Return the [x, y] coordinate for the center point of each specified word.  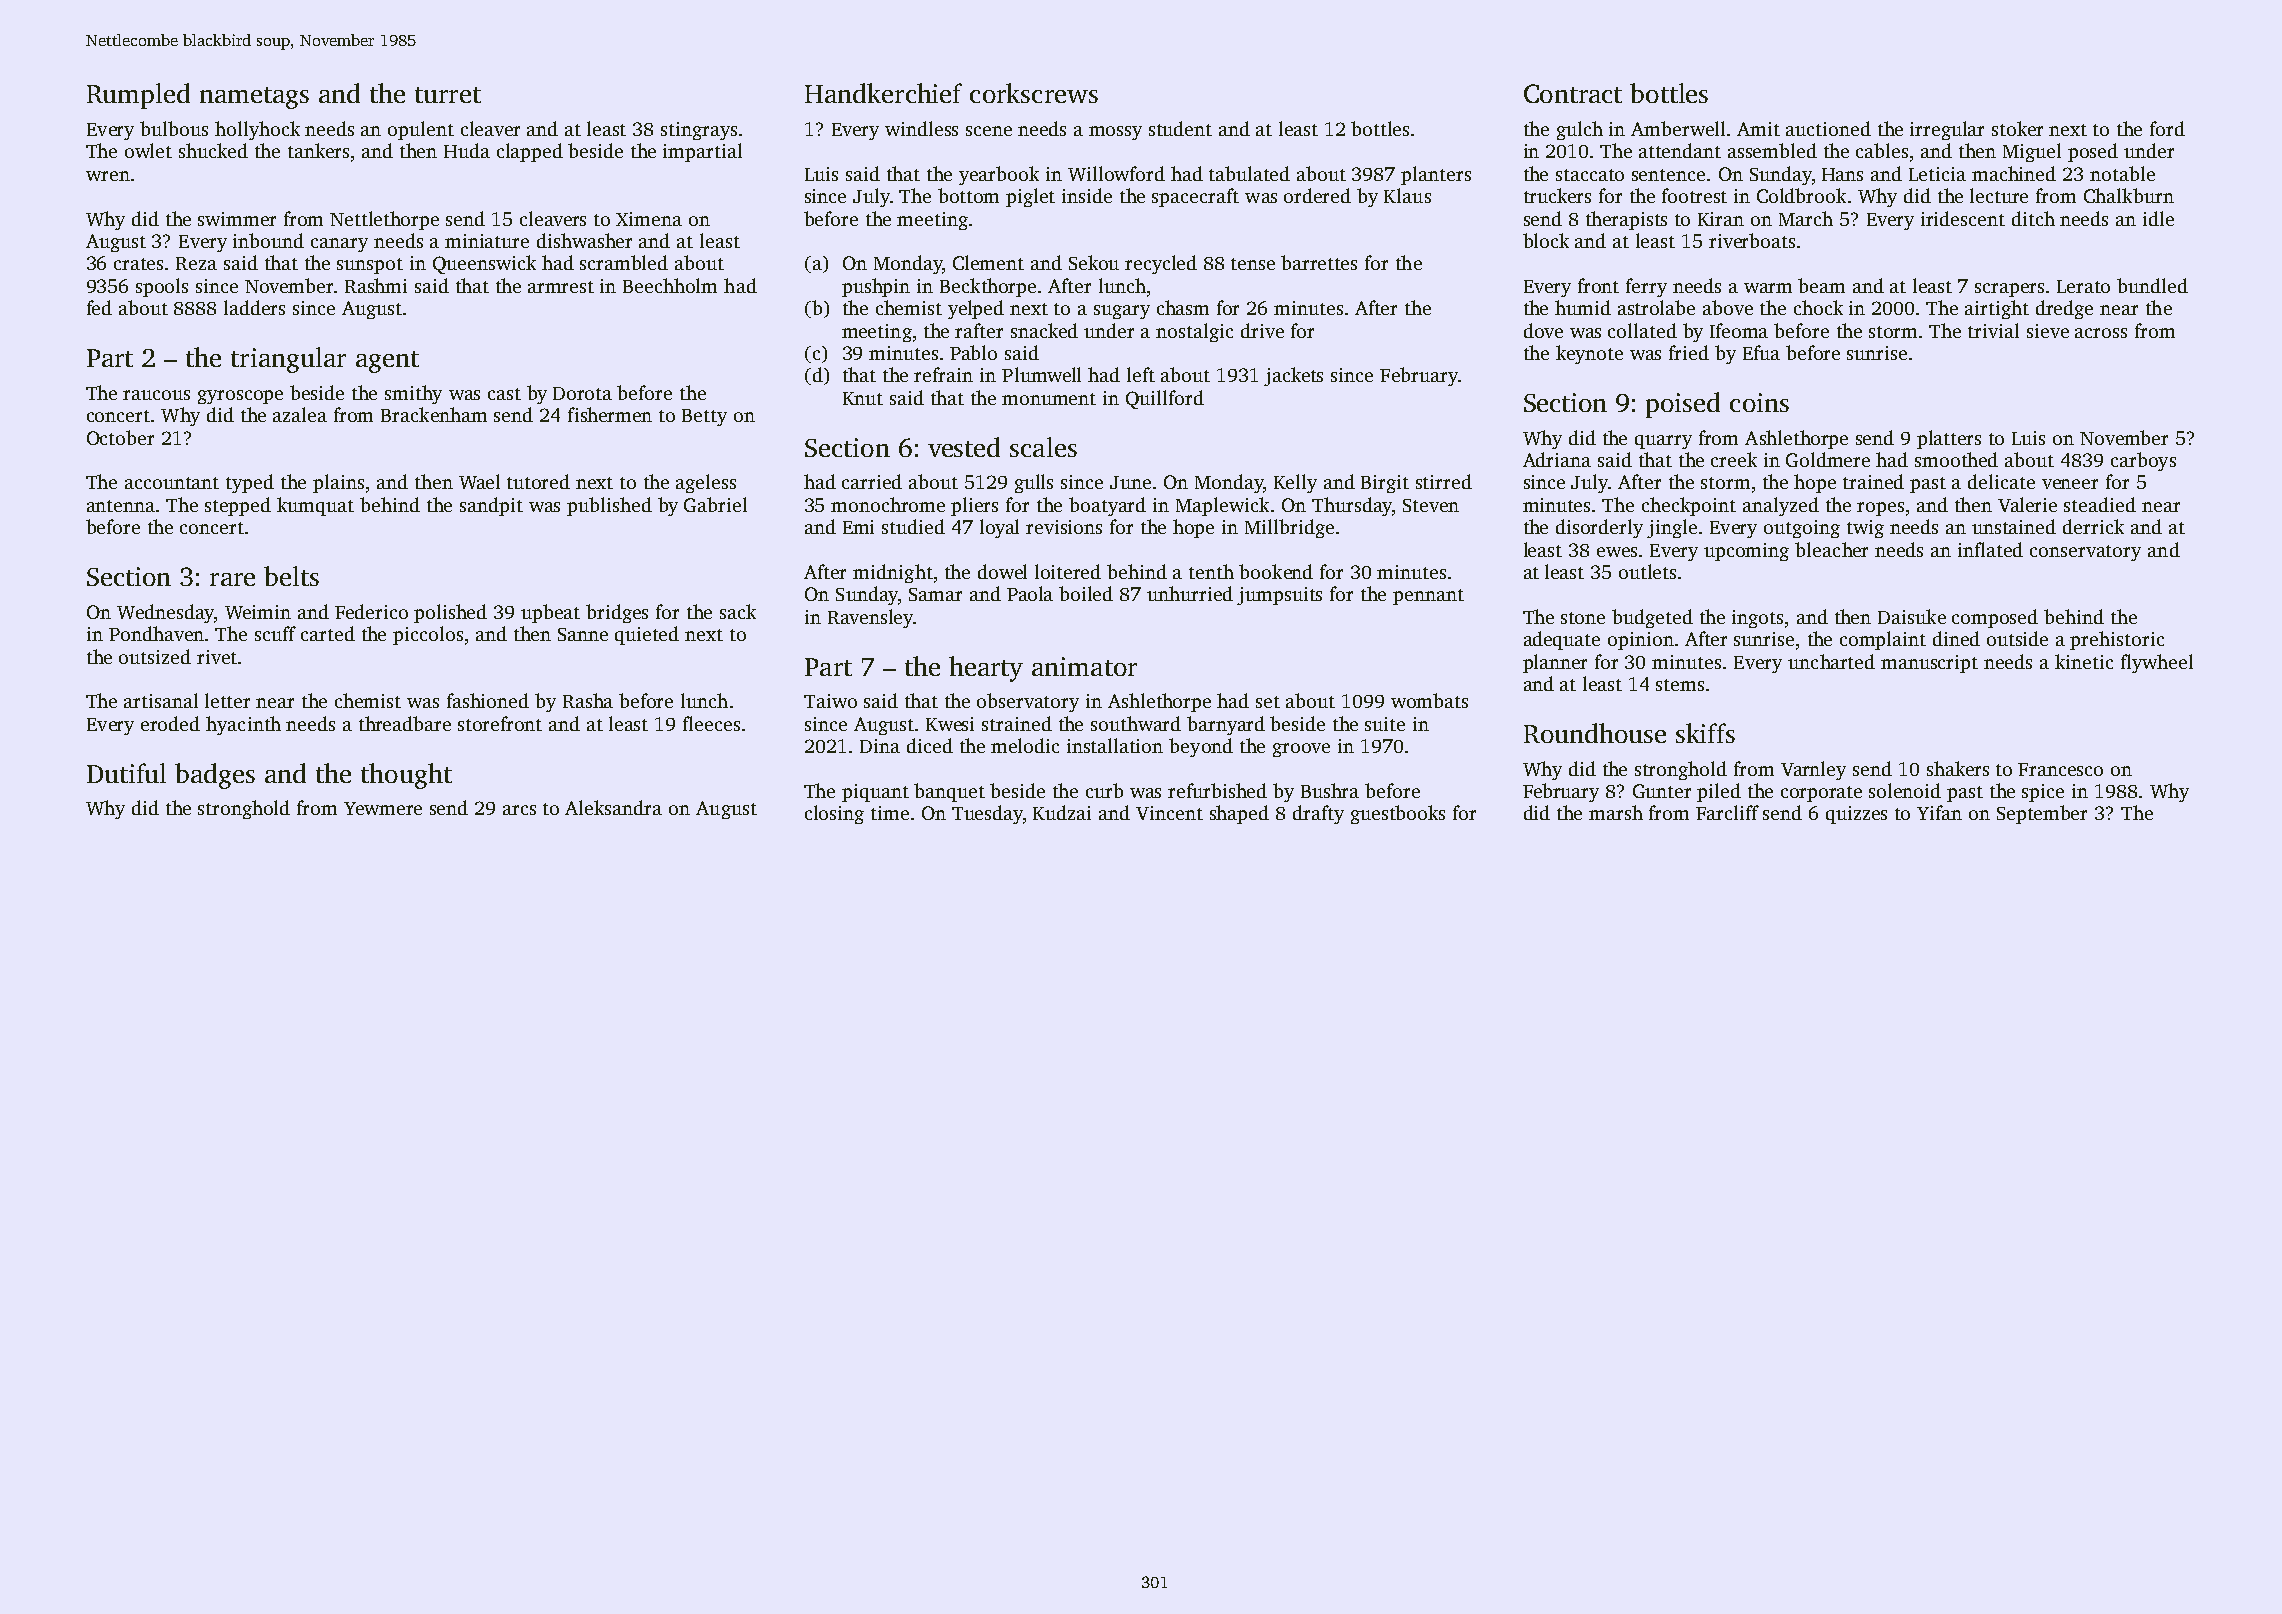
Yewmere [383, 808]
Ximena [649, 219]
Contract [1573, 93]
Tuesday [987, 814]
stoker [2017, 128]
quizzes [1856, 815]
